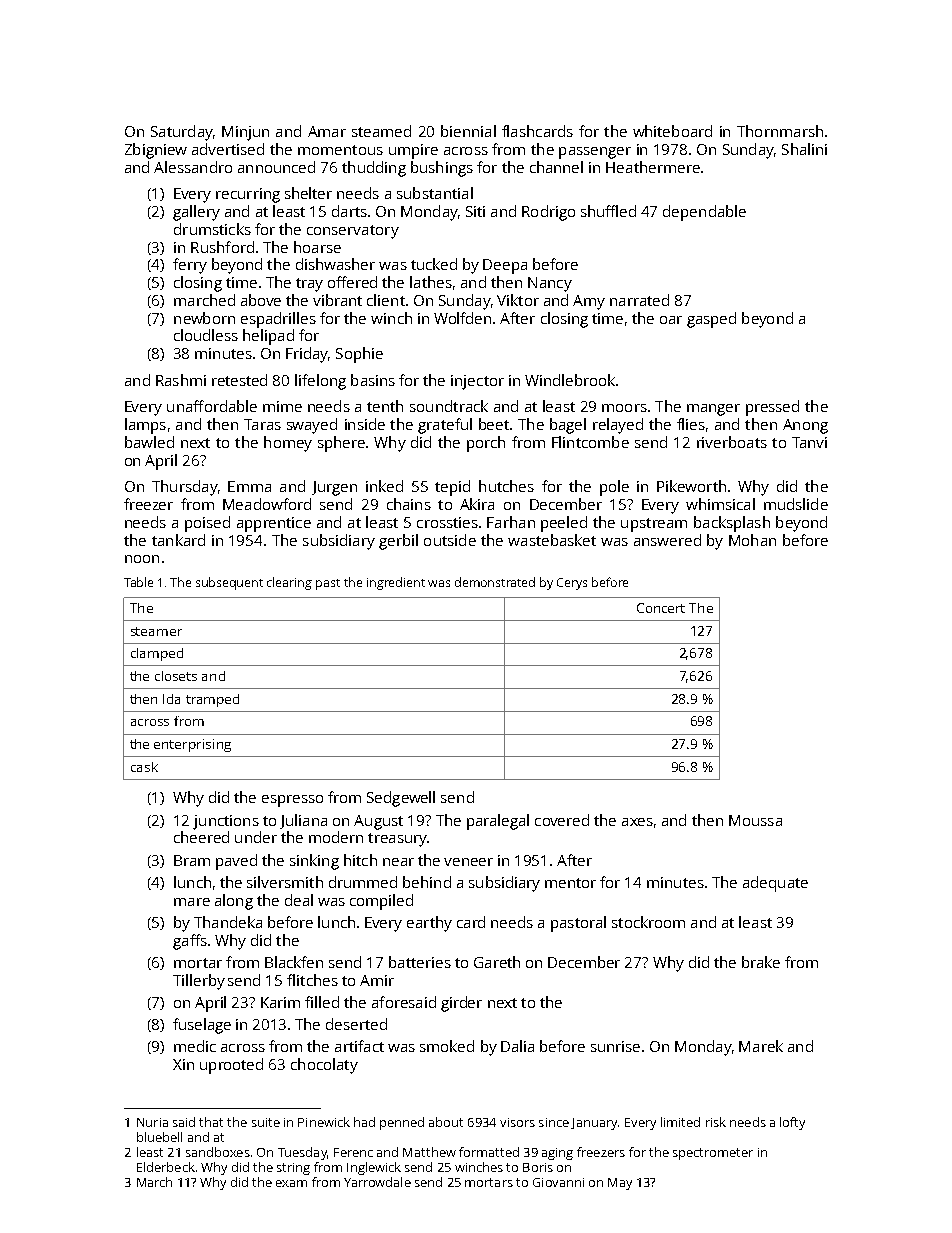 Image resolution: width=952 pixels, height=1233 pixels. Describe the element at coordinates (704, 213) in the document. I see `dependable` at that location.
